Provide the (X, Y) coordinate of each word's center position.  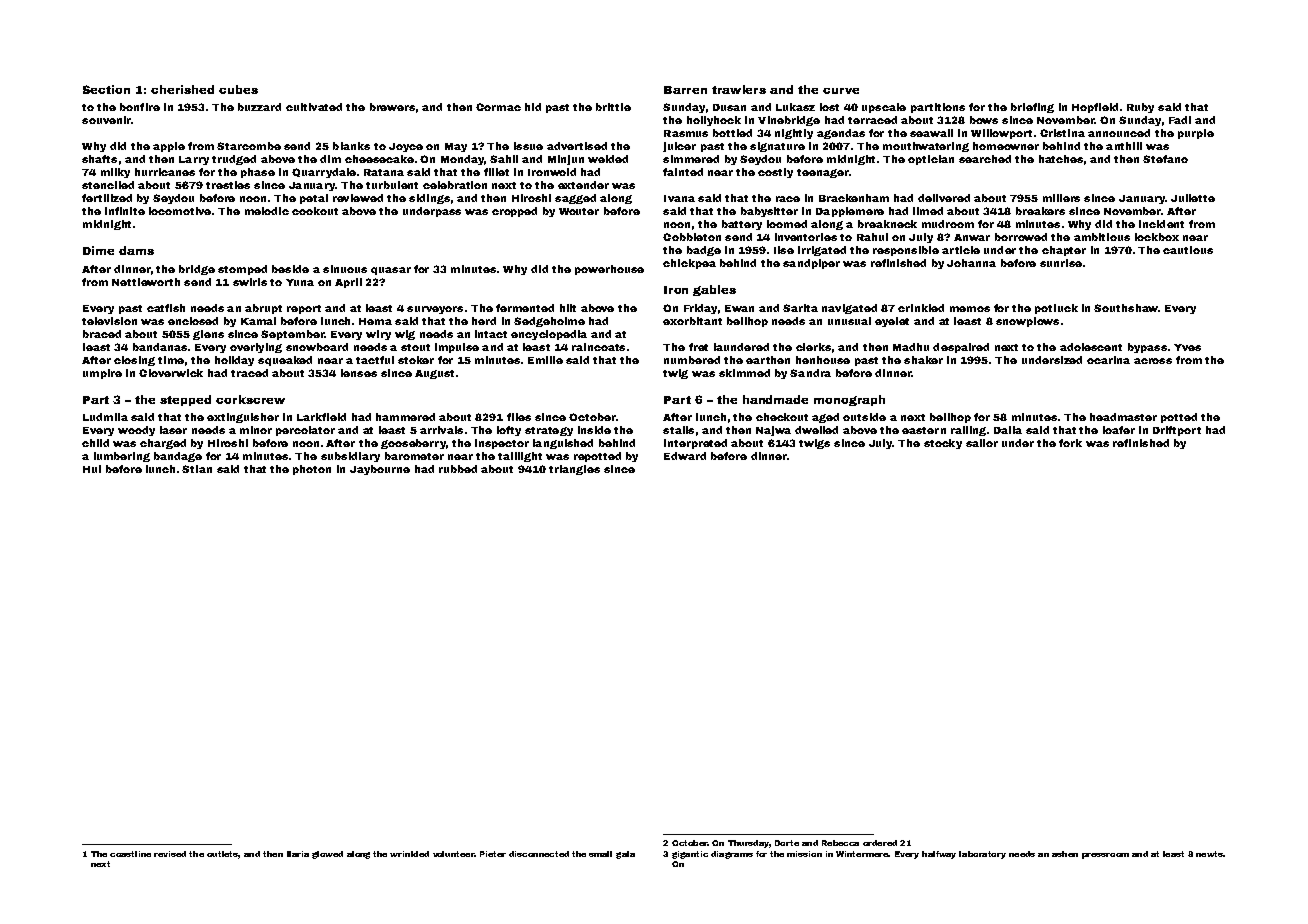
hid (533, 107)
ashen (1065, 854)
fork (1070, 443)
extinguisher (243, 418)
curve (841, 91)
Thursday (748, 844)
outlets (222, 854)
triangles (574, 470)
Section (106, 89)
